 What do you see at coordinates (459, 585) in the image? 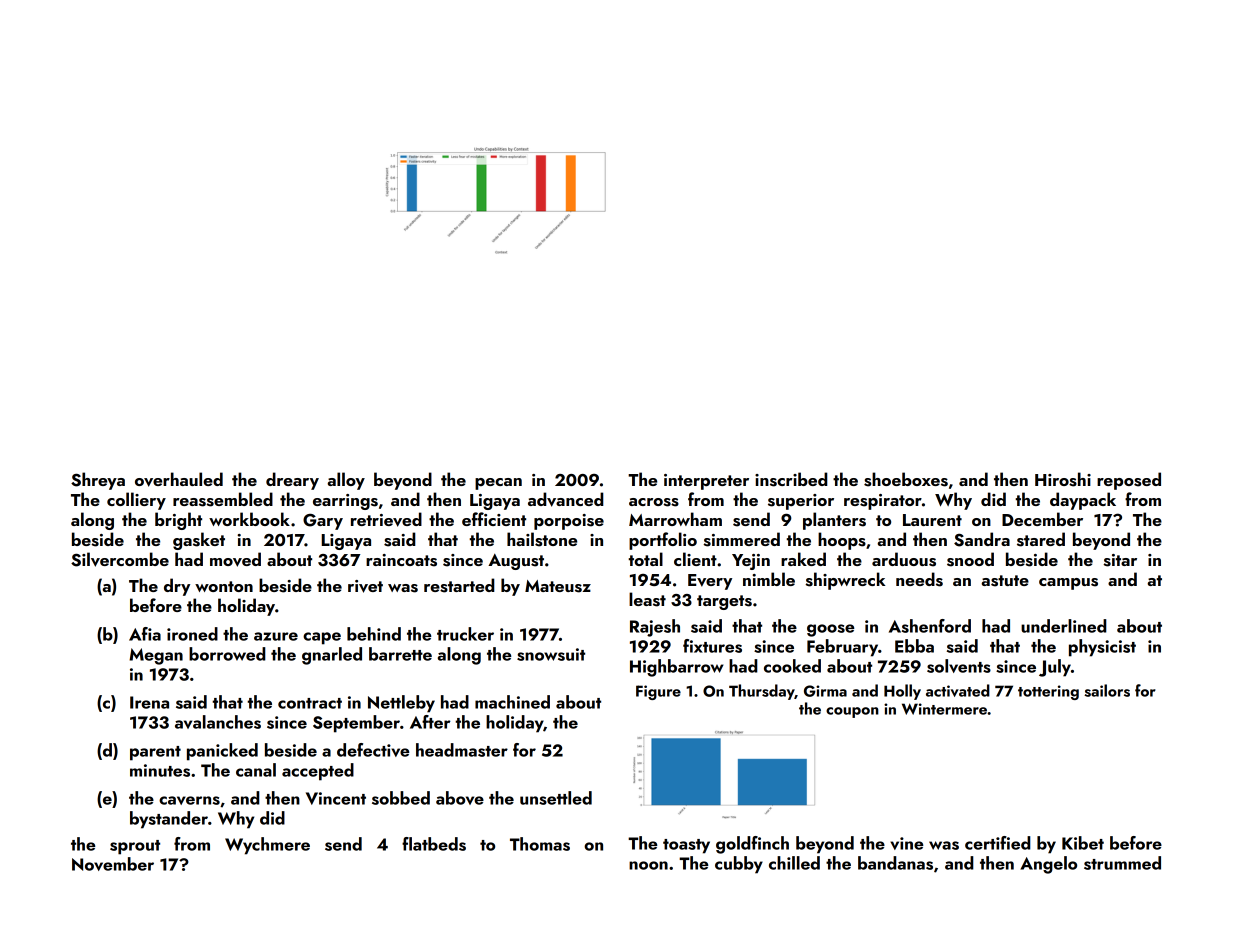
I see `restarted` at bounding box center [459, 585].
